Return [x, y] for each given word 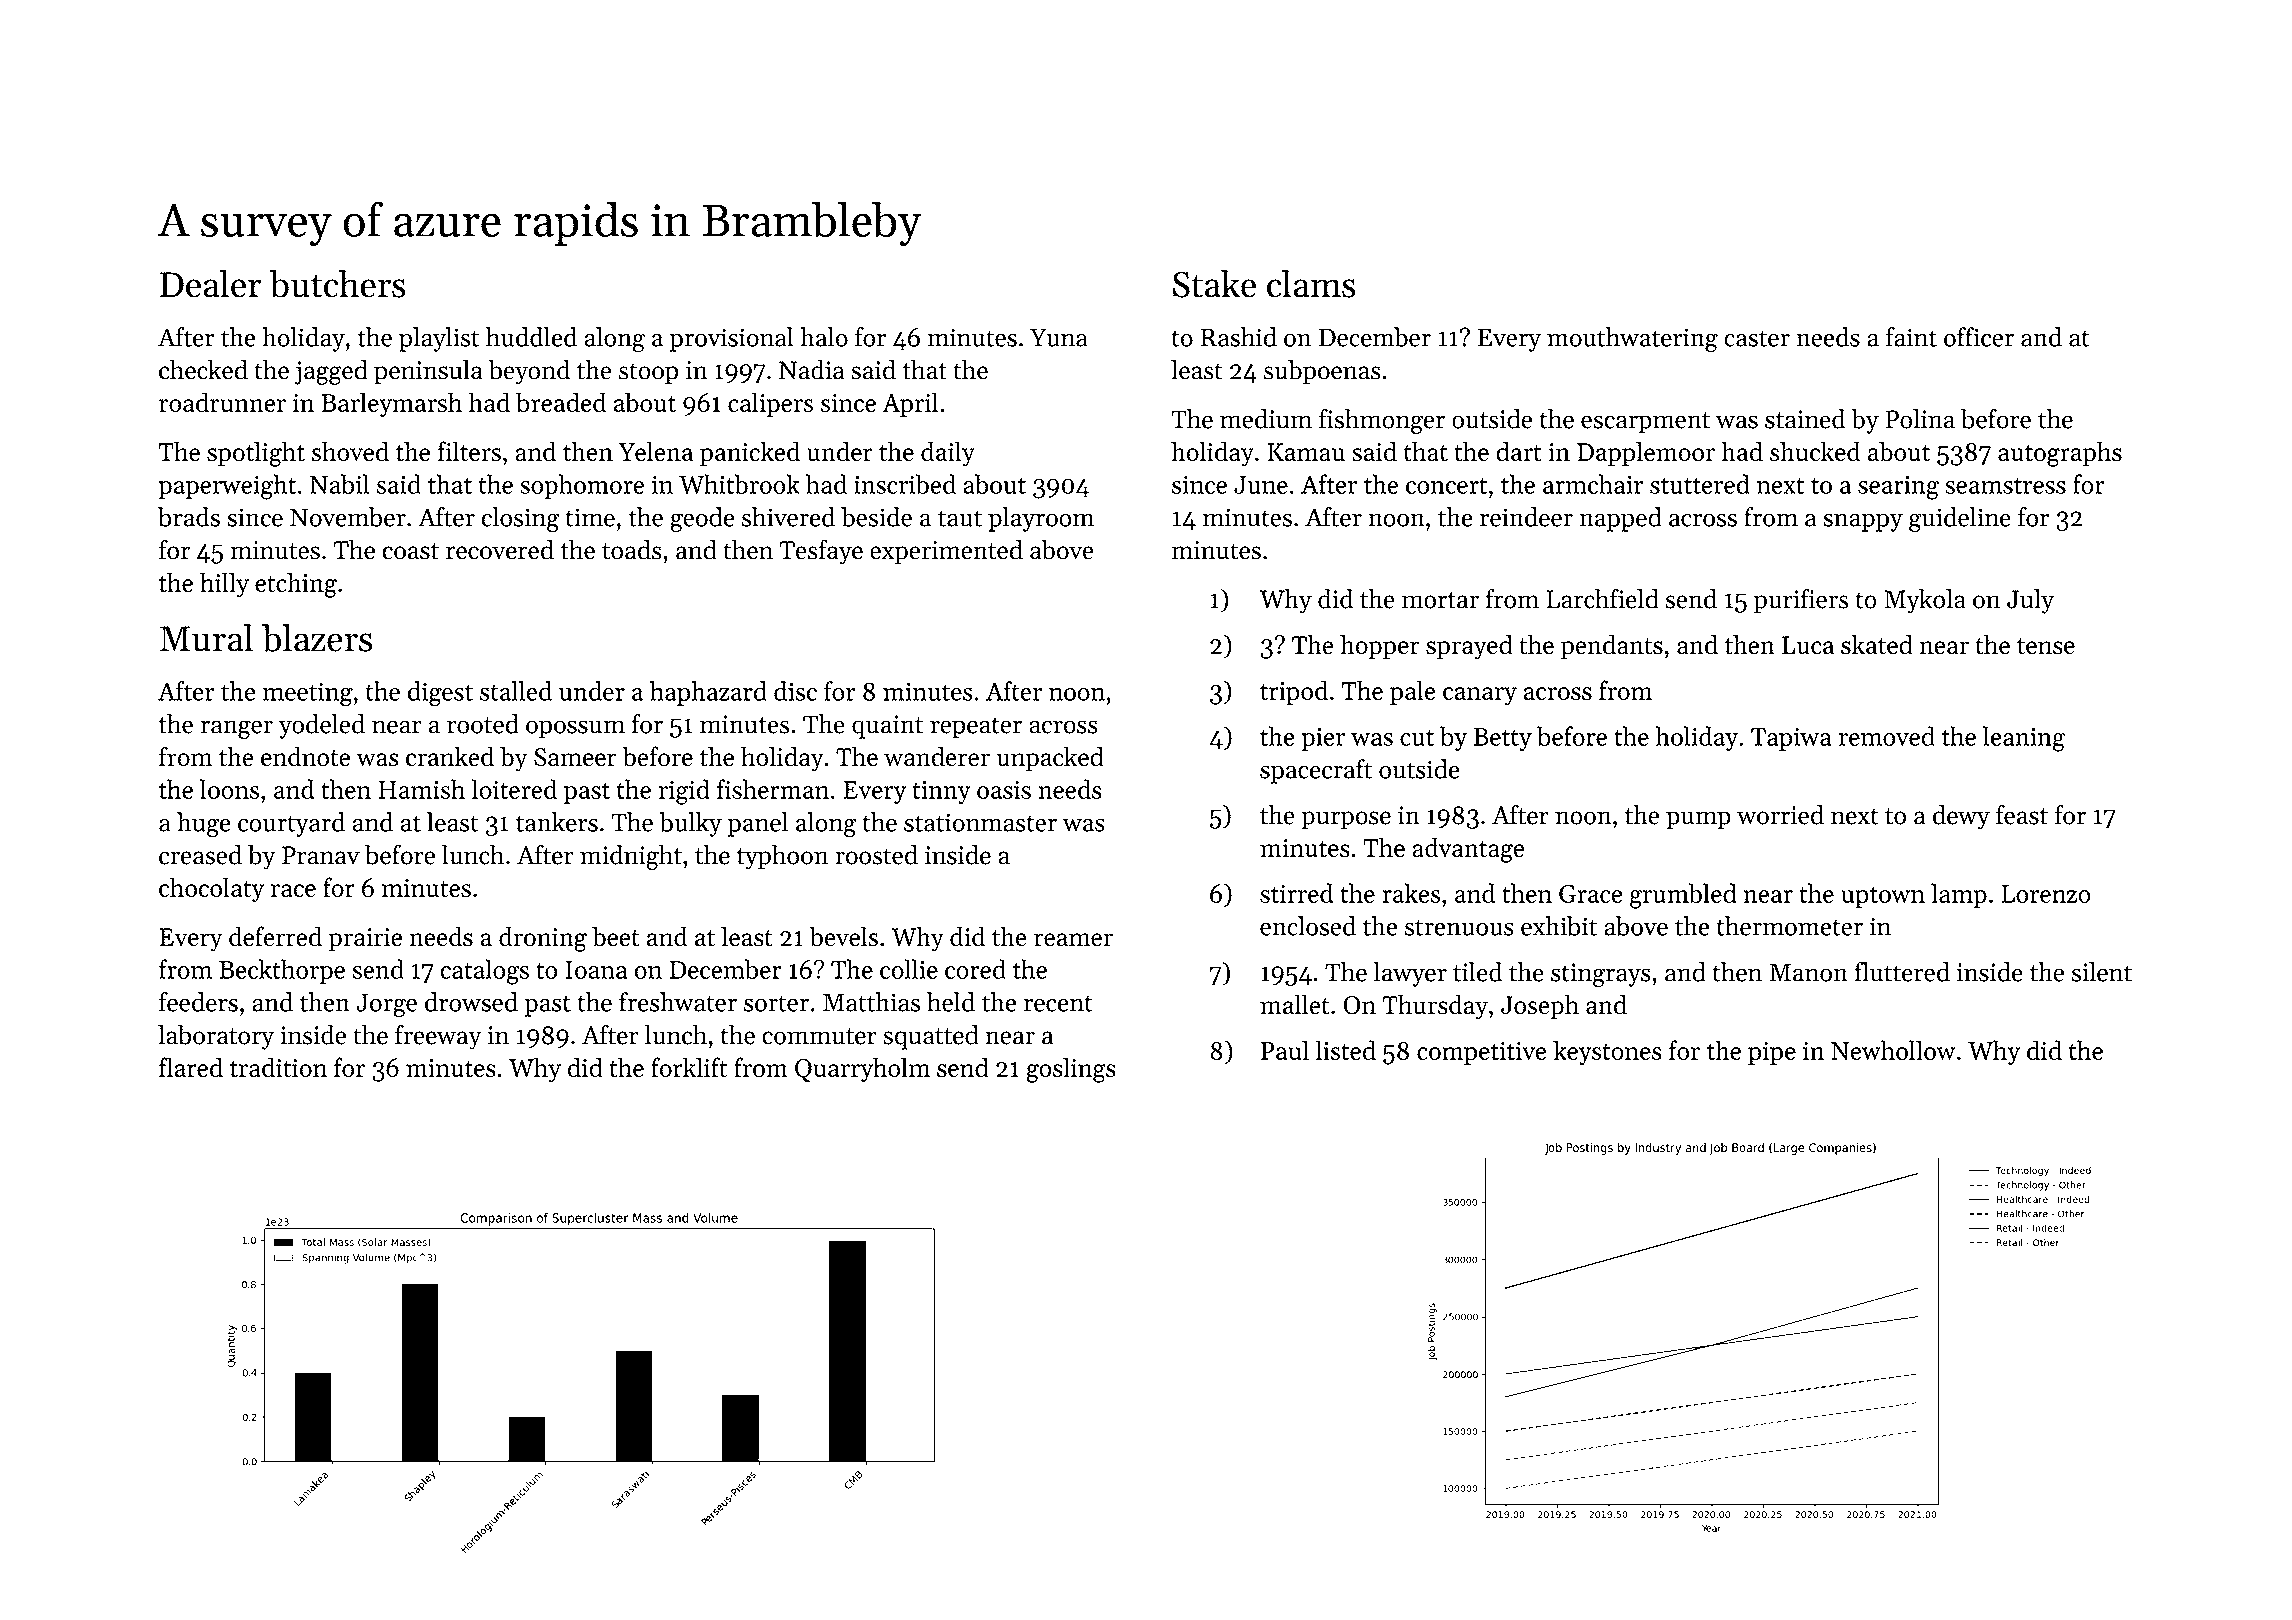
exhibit [1559, 926]
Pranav [321, 855]
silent [2101, 972]
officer [1979, 337]
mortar [1440, 600]
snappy [1863, 522]
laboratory [216, 1037]
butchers [338, 284]
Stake [1215, 284]
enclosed [1308, 926]
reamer [1073, 940]
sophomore [582, 486]
